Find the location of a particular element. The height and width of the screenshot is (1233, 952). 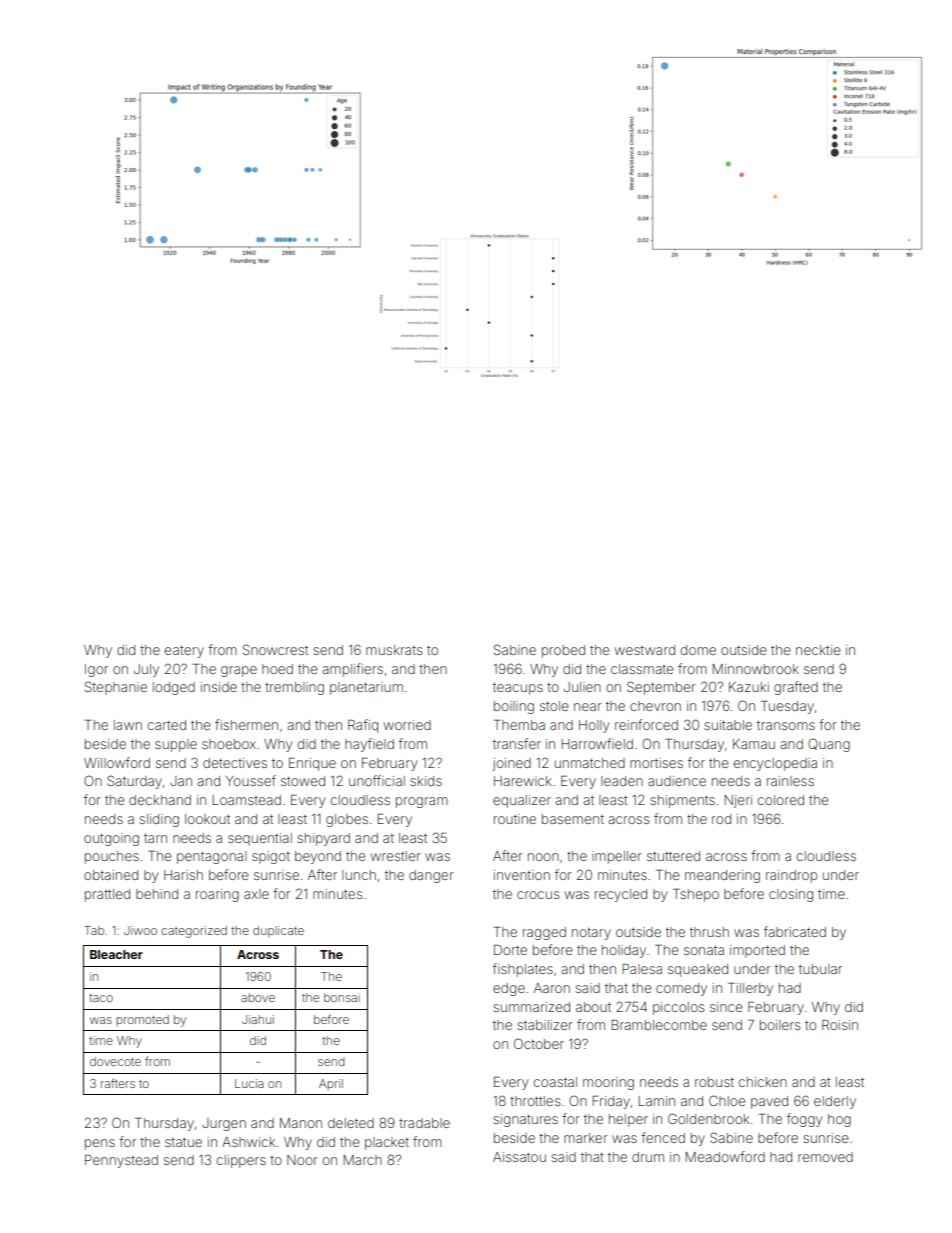

noon is located at coordinates (543, 857).
